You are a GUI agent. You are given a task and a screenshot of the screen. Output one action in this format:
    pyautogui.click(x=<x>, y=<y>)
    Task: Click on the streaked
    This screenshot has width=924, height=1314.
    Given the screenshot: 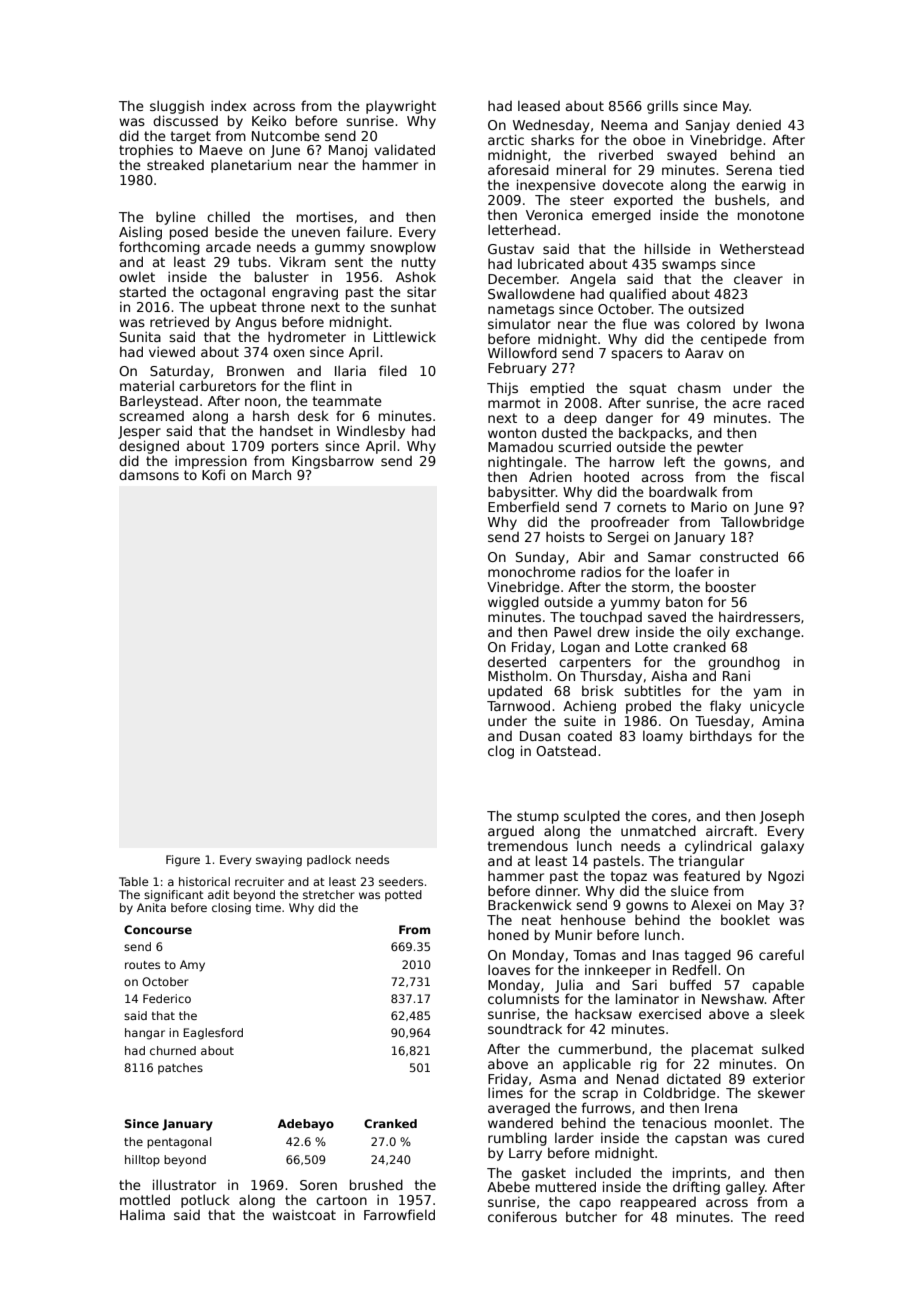 What is the action you would take?
    pyautogui.click(x=175, y=164)
